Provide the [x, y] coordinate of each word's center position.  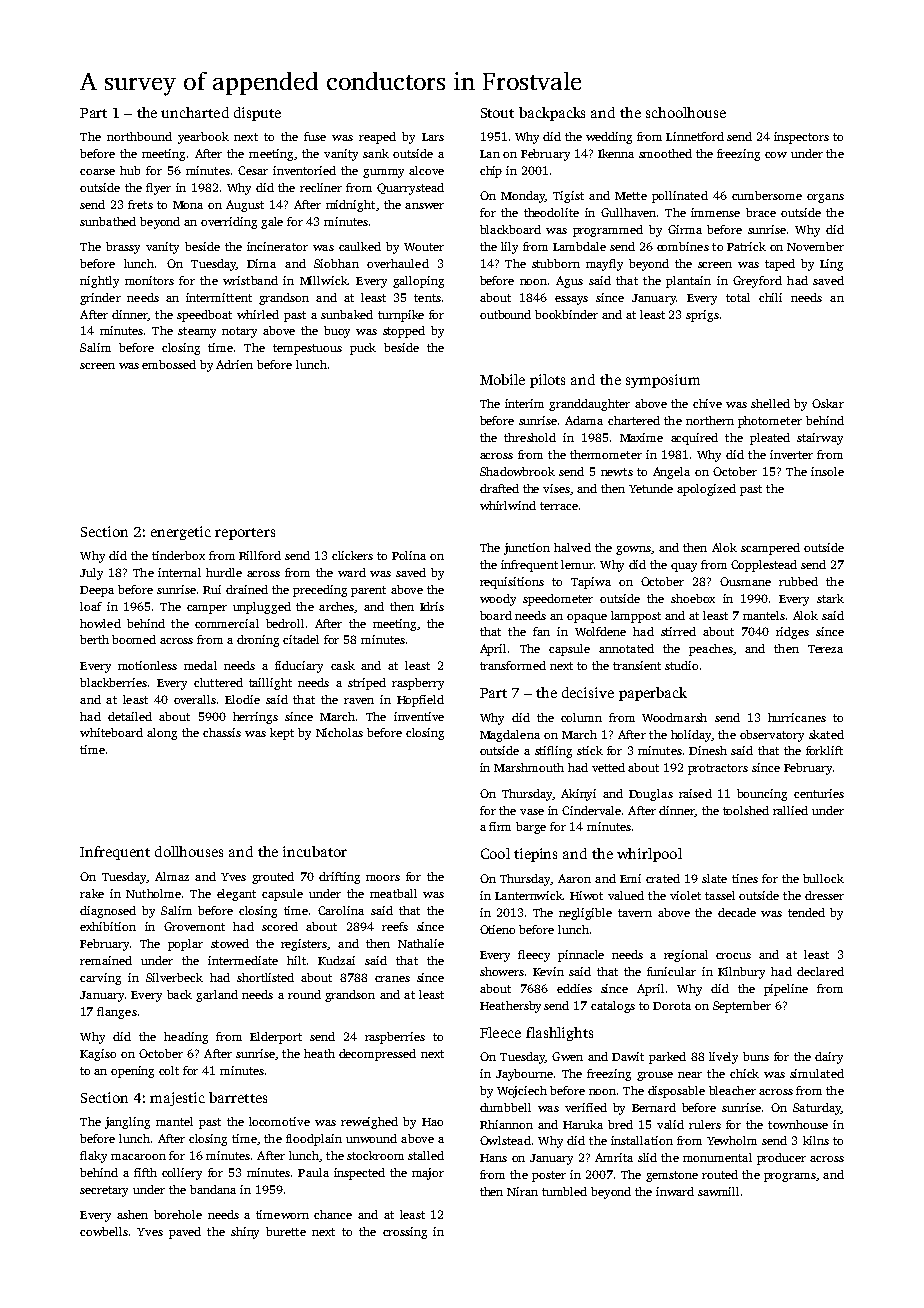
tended [806, 912]
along [162, 734]
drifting [339, 878]
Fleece [500, 1032]
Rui [212, 589]
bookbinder [566, 314]
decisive [588, 692]
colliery [182, 1174]
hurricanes [797, 717]
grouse [655, 1076]
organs [825, 198]
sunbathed [108, 221]
